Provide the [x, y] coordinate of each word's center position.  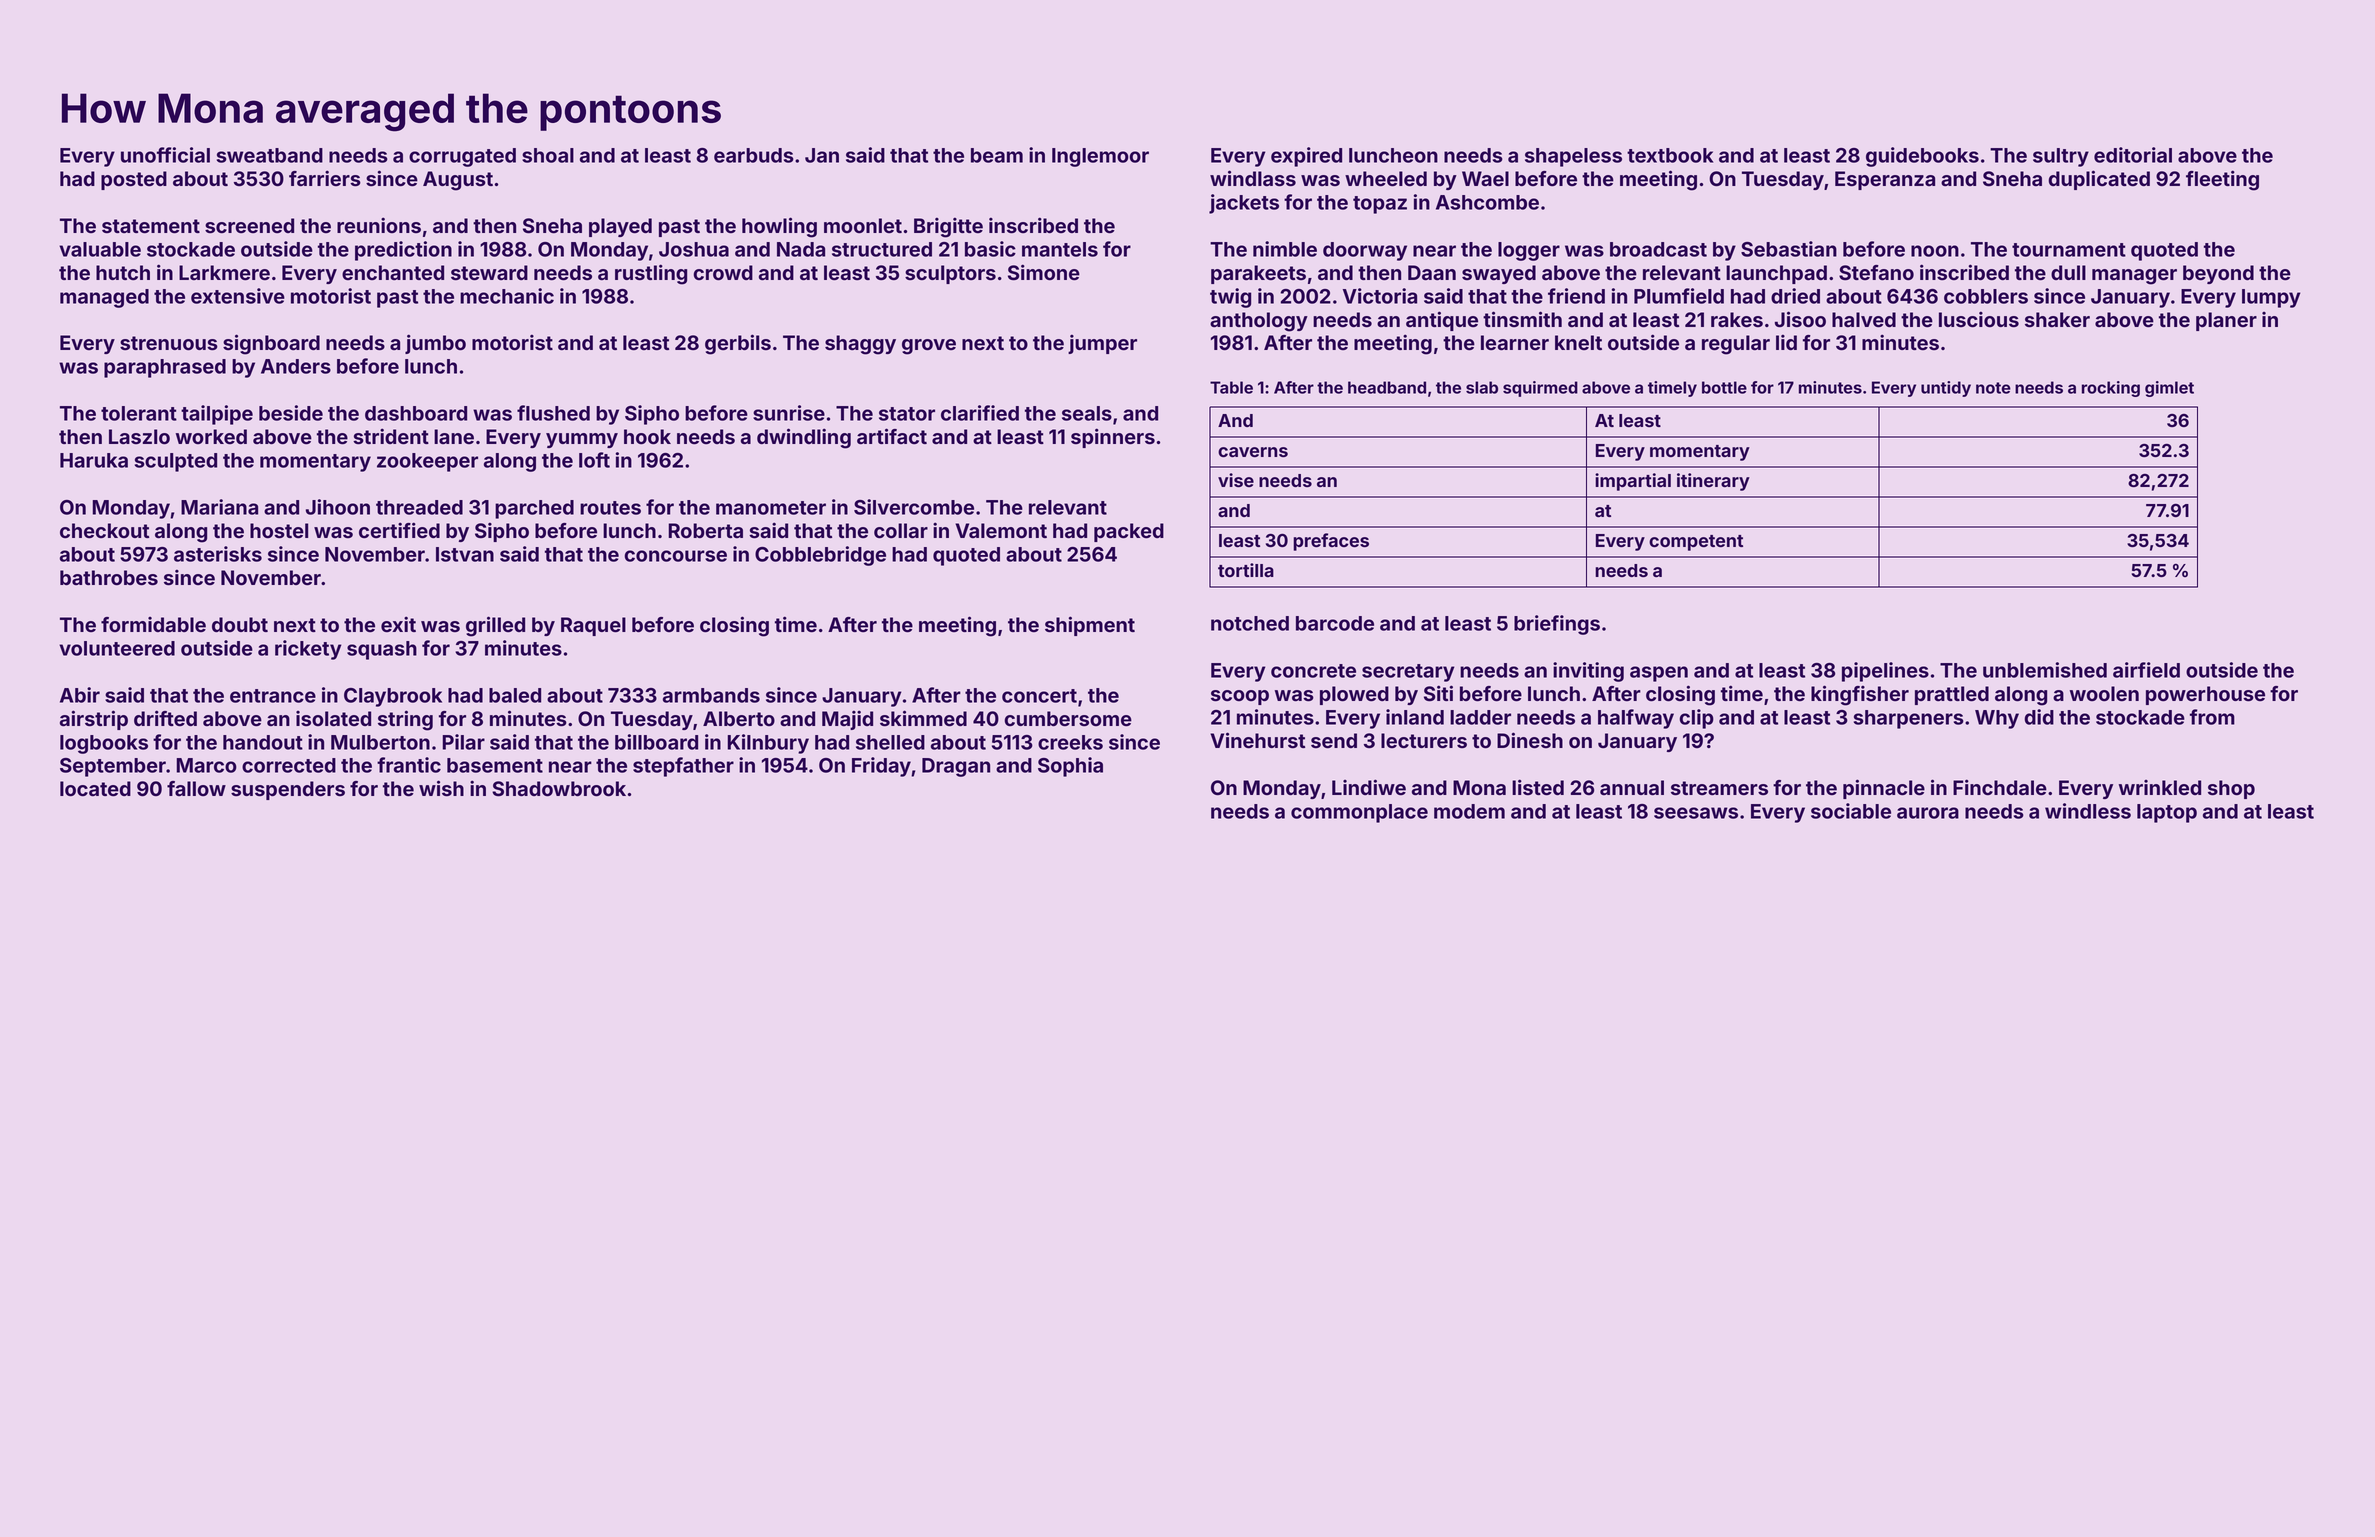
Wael [1485, 179]
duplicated [2099, 180]
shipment [1090, 626]
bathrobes [109, 578]
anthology [1259, 322]
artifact [892, 436]
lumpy [2271, 298]
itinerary [1713, 482]
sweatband [270, 155]
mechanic [507, 296]
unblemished [2045, 670]
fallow [196, 788]
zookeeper [427, 462]
